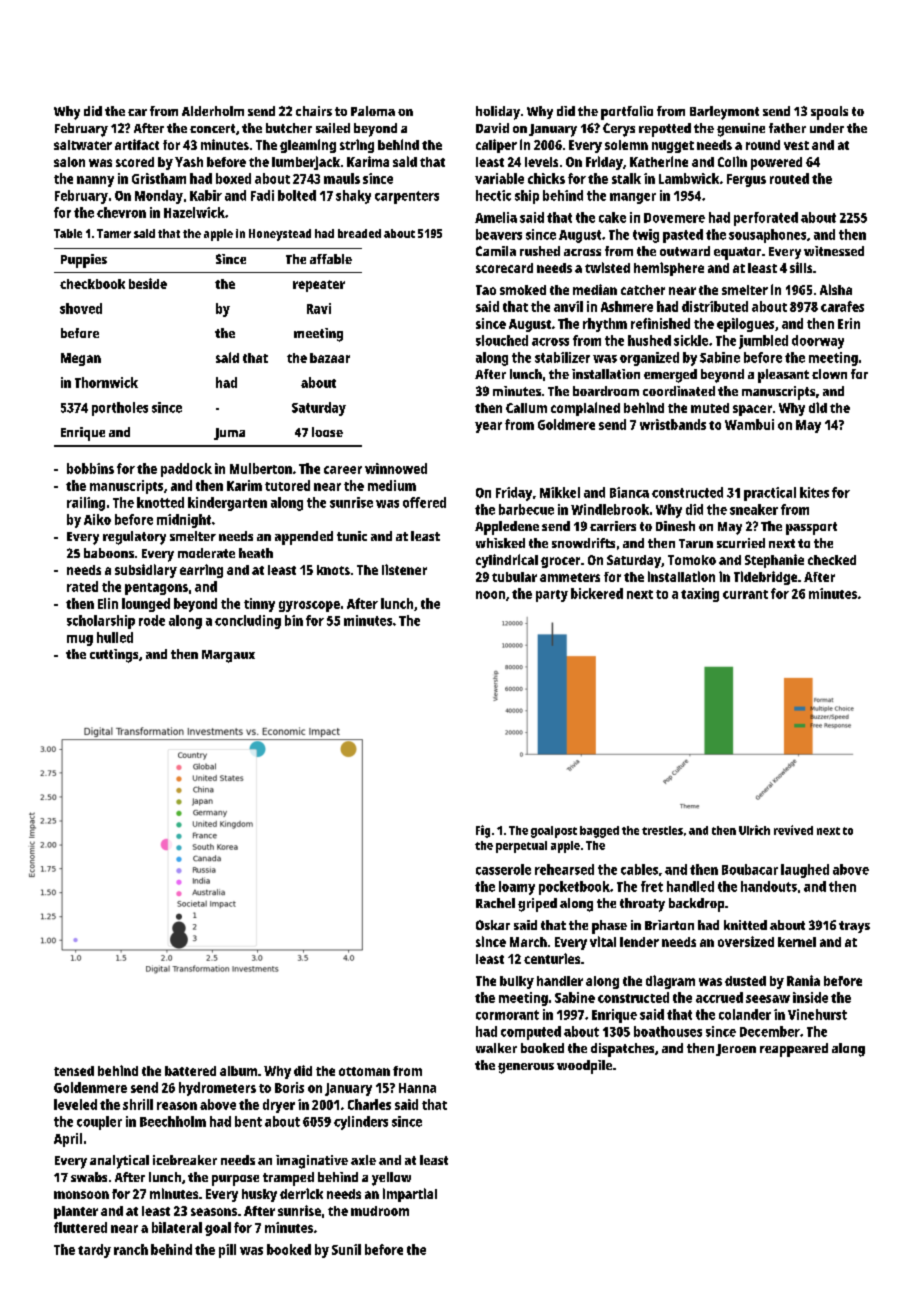 The width and height of the screenshot is (924, 1308). Describe the element at coordinates (83, 145) in the screenshot. I see `saltwater` at that location.
